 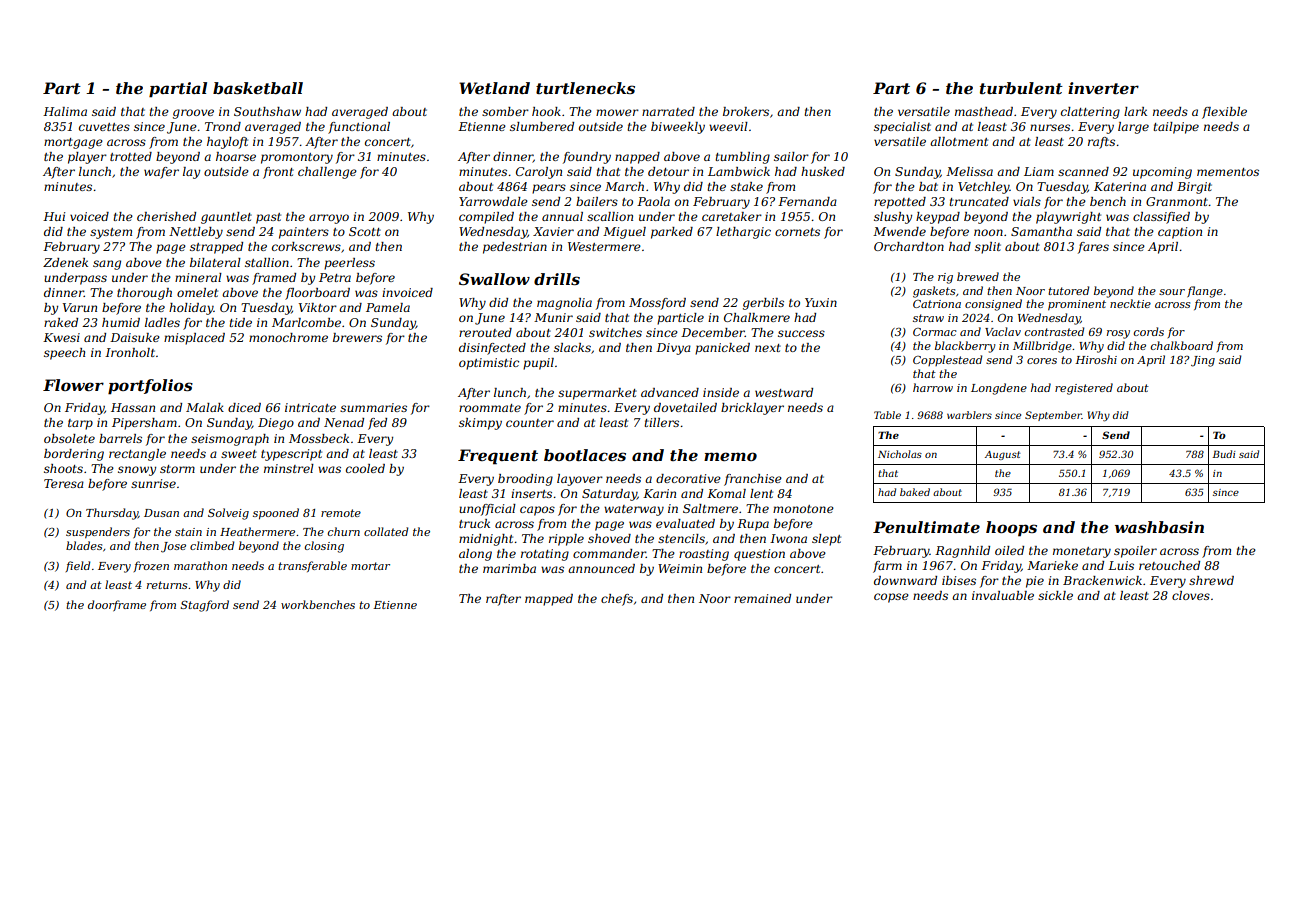 I want to click on advanced, so click(x=670, y=392).
